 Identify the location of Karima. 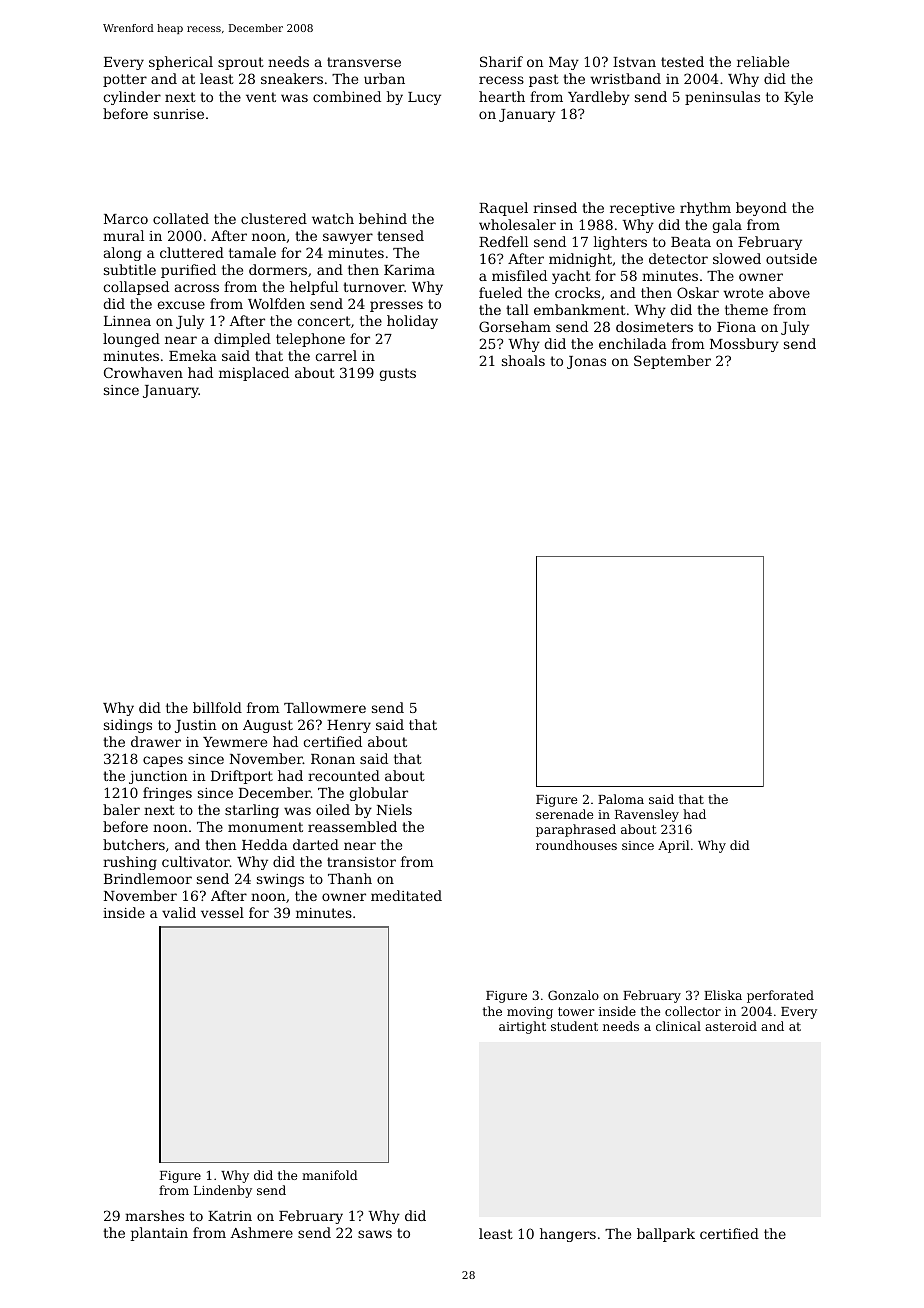
(409, 270).
